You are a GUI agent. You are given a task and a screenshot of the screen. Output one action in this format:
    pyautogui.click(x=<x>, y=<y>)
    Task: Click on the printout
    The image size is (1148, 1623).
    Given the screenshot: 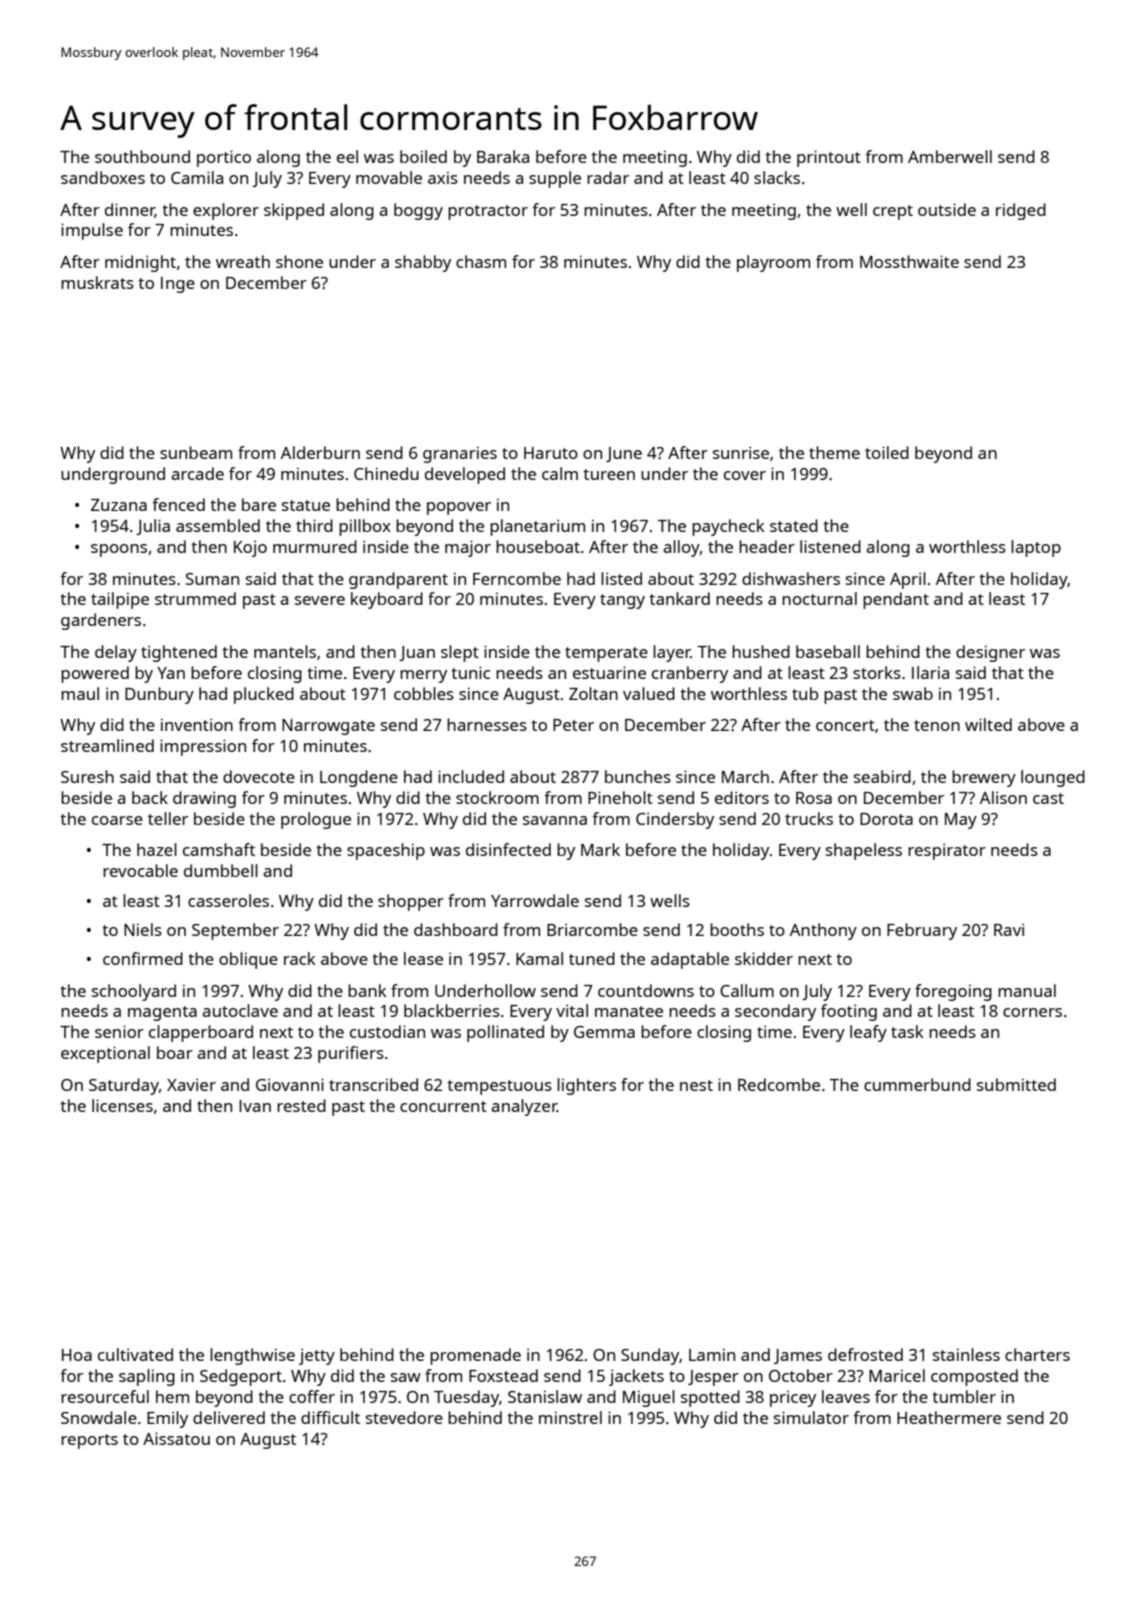 What is the action you would take?
    pyautogui.click(x=829, y=158)
